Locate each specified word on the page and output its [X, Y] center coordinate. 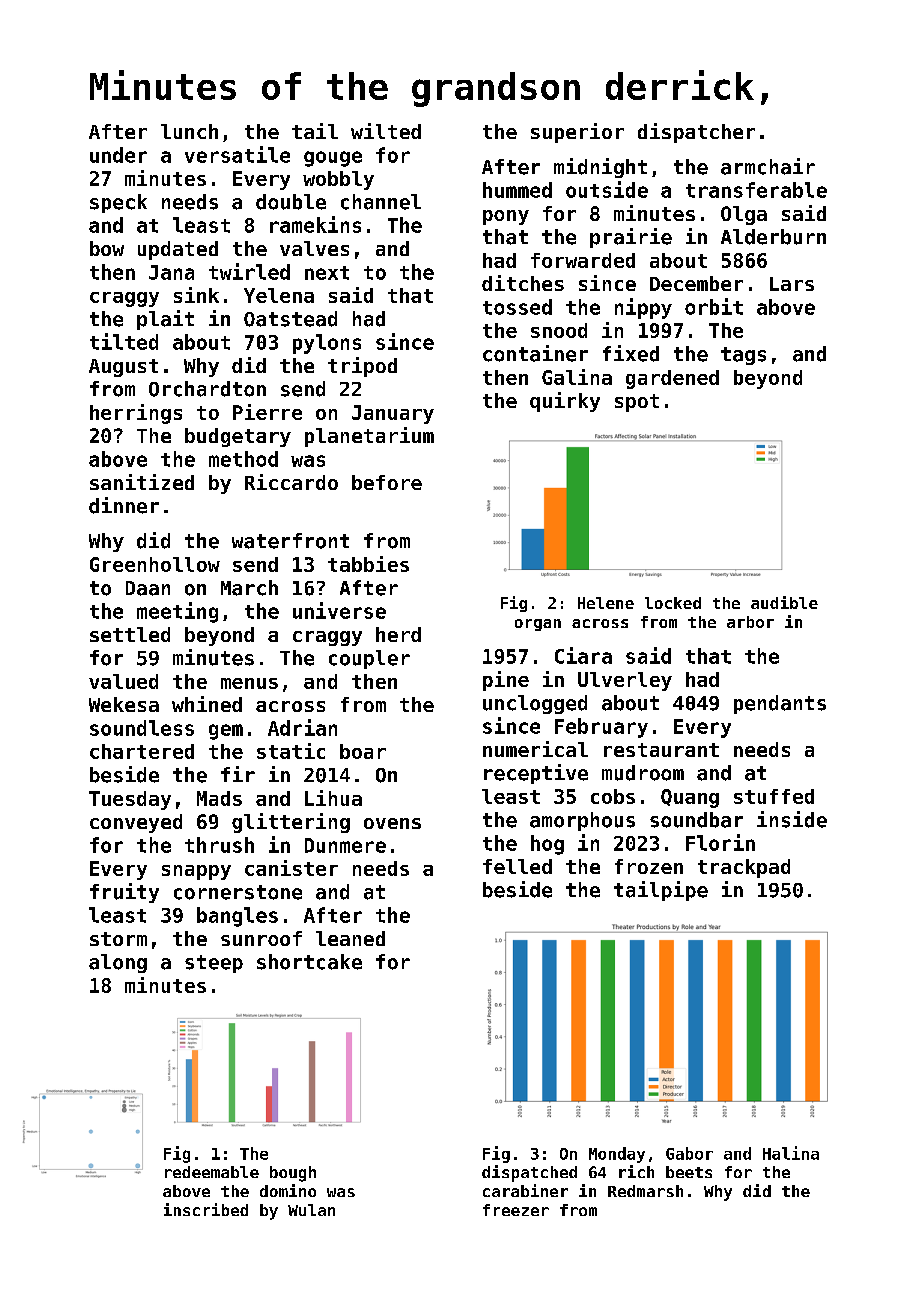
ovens [392, 823]
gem [226, 732]
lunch [189, 131]
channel [381, 202]
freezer [516, 1210]
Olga [744, 215]
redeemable [212, 1172]
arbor [750, 622]
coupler [369, 659]
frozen [649, 866]
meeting [177, 612]
